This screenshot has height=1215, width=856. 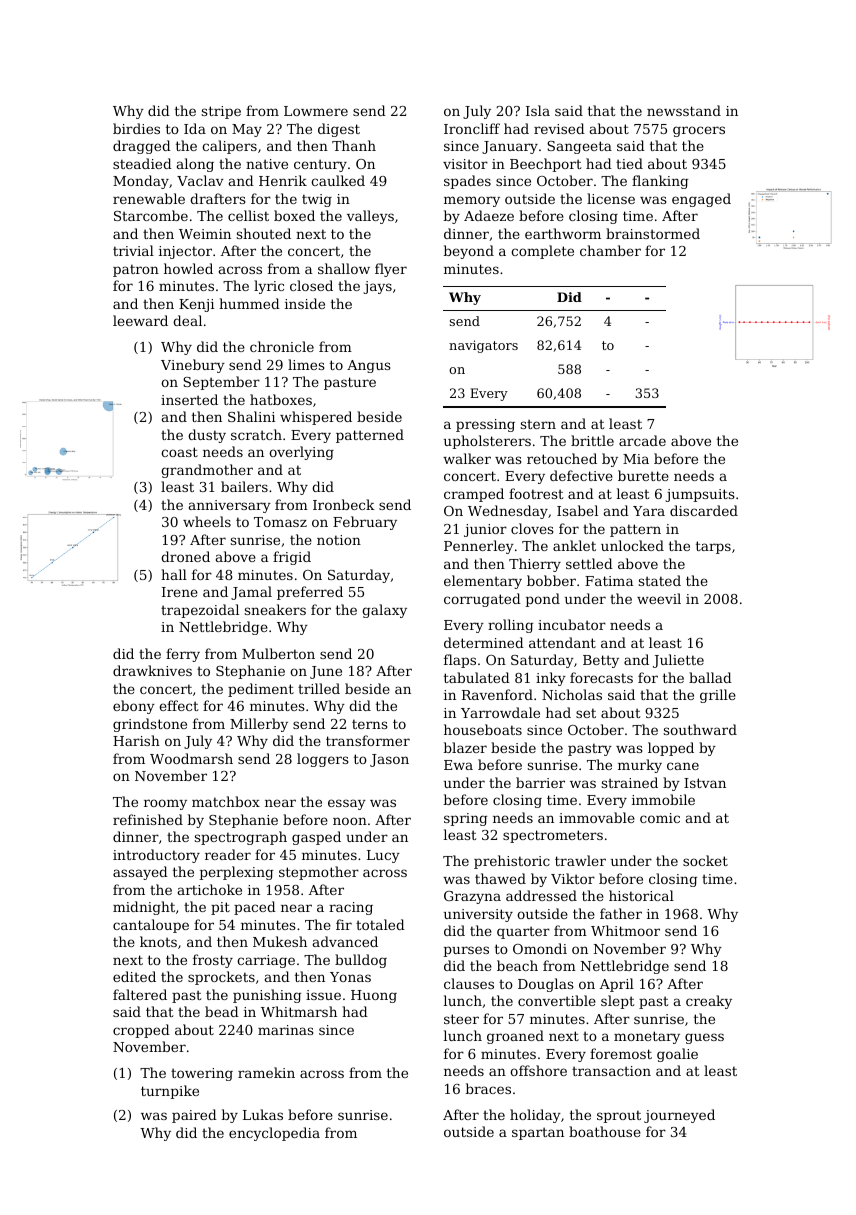 What do you see at coordinates (467, 182) in the screenshot?
I see `spades` at bounding box center [467, 182].
